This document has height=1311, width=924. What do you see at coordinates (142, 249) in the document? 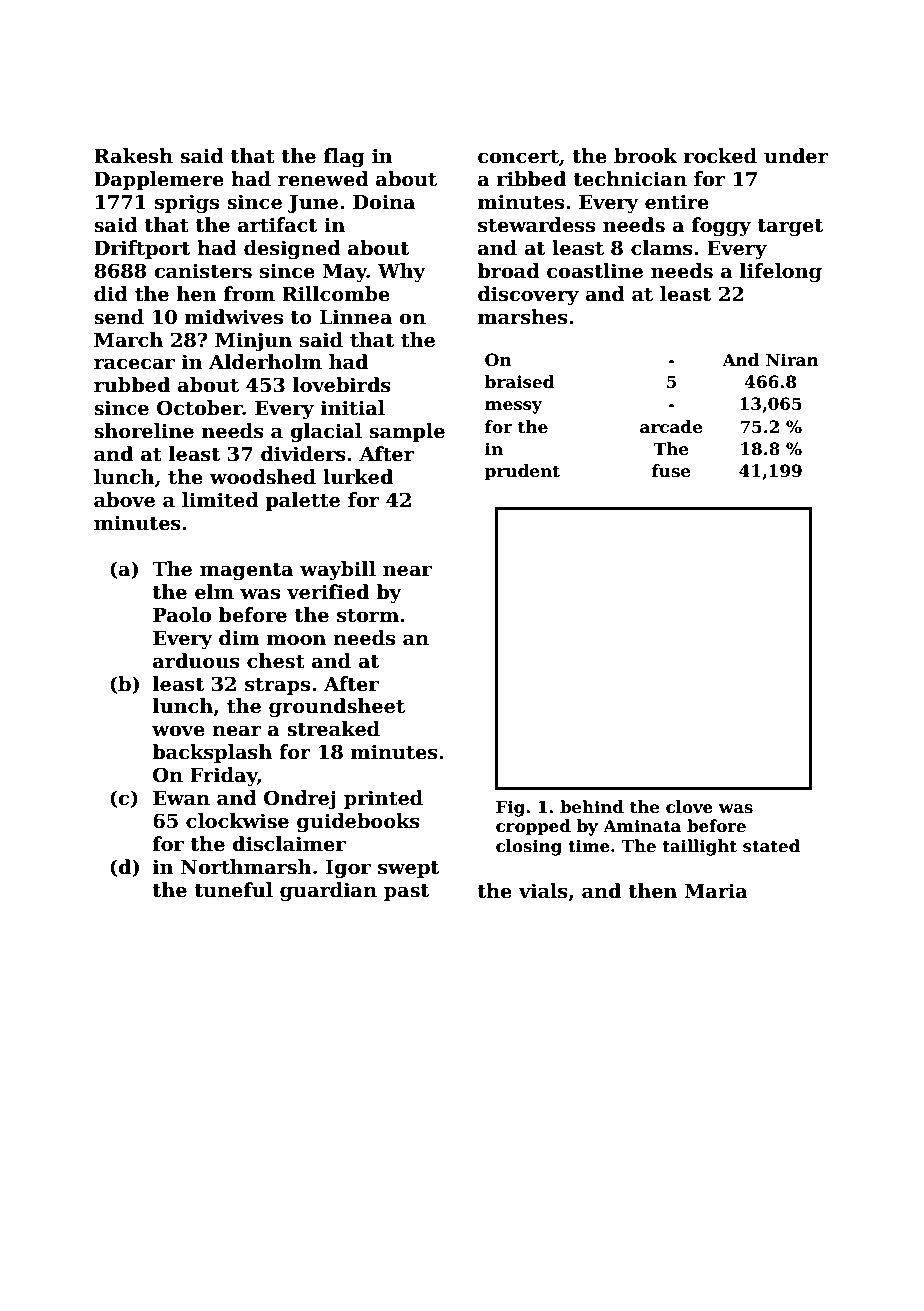
I see `Driftport` at bounding box center [142, 249].
